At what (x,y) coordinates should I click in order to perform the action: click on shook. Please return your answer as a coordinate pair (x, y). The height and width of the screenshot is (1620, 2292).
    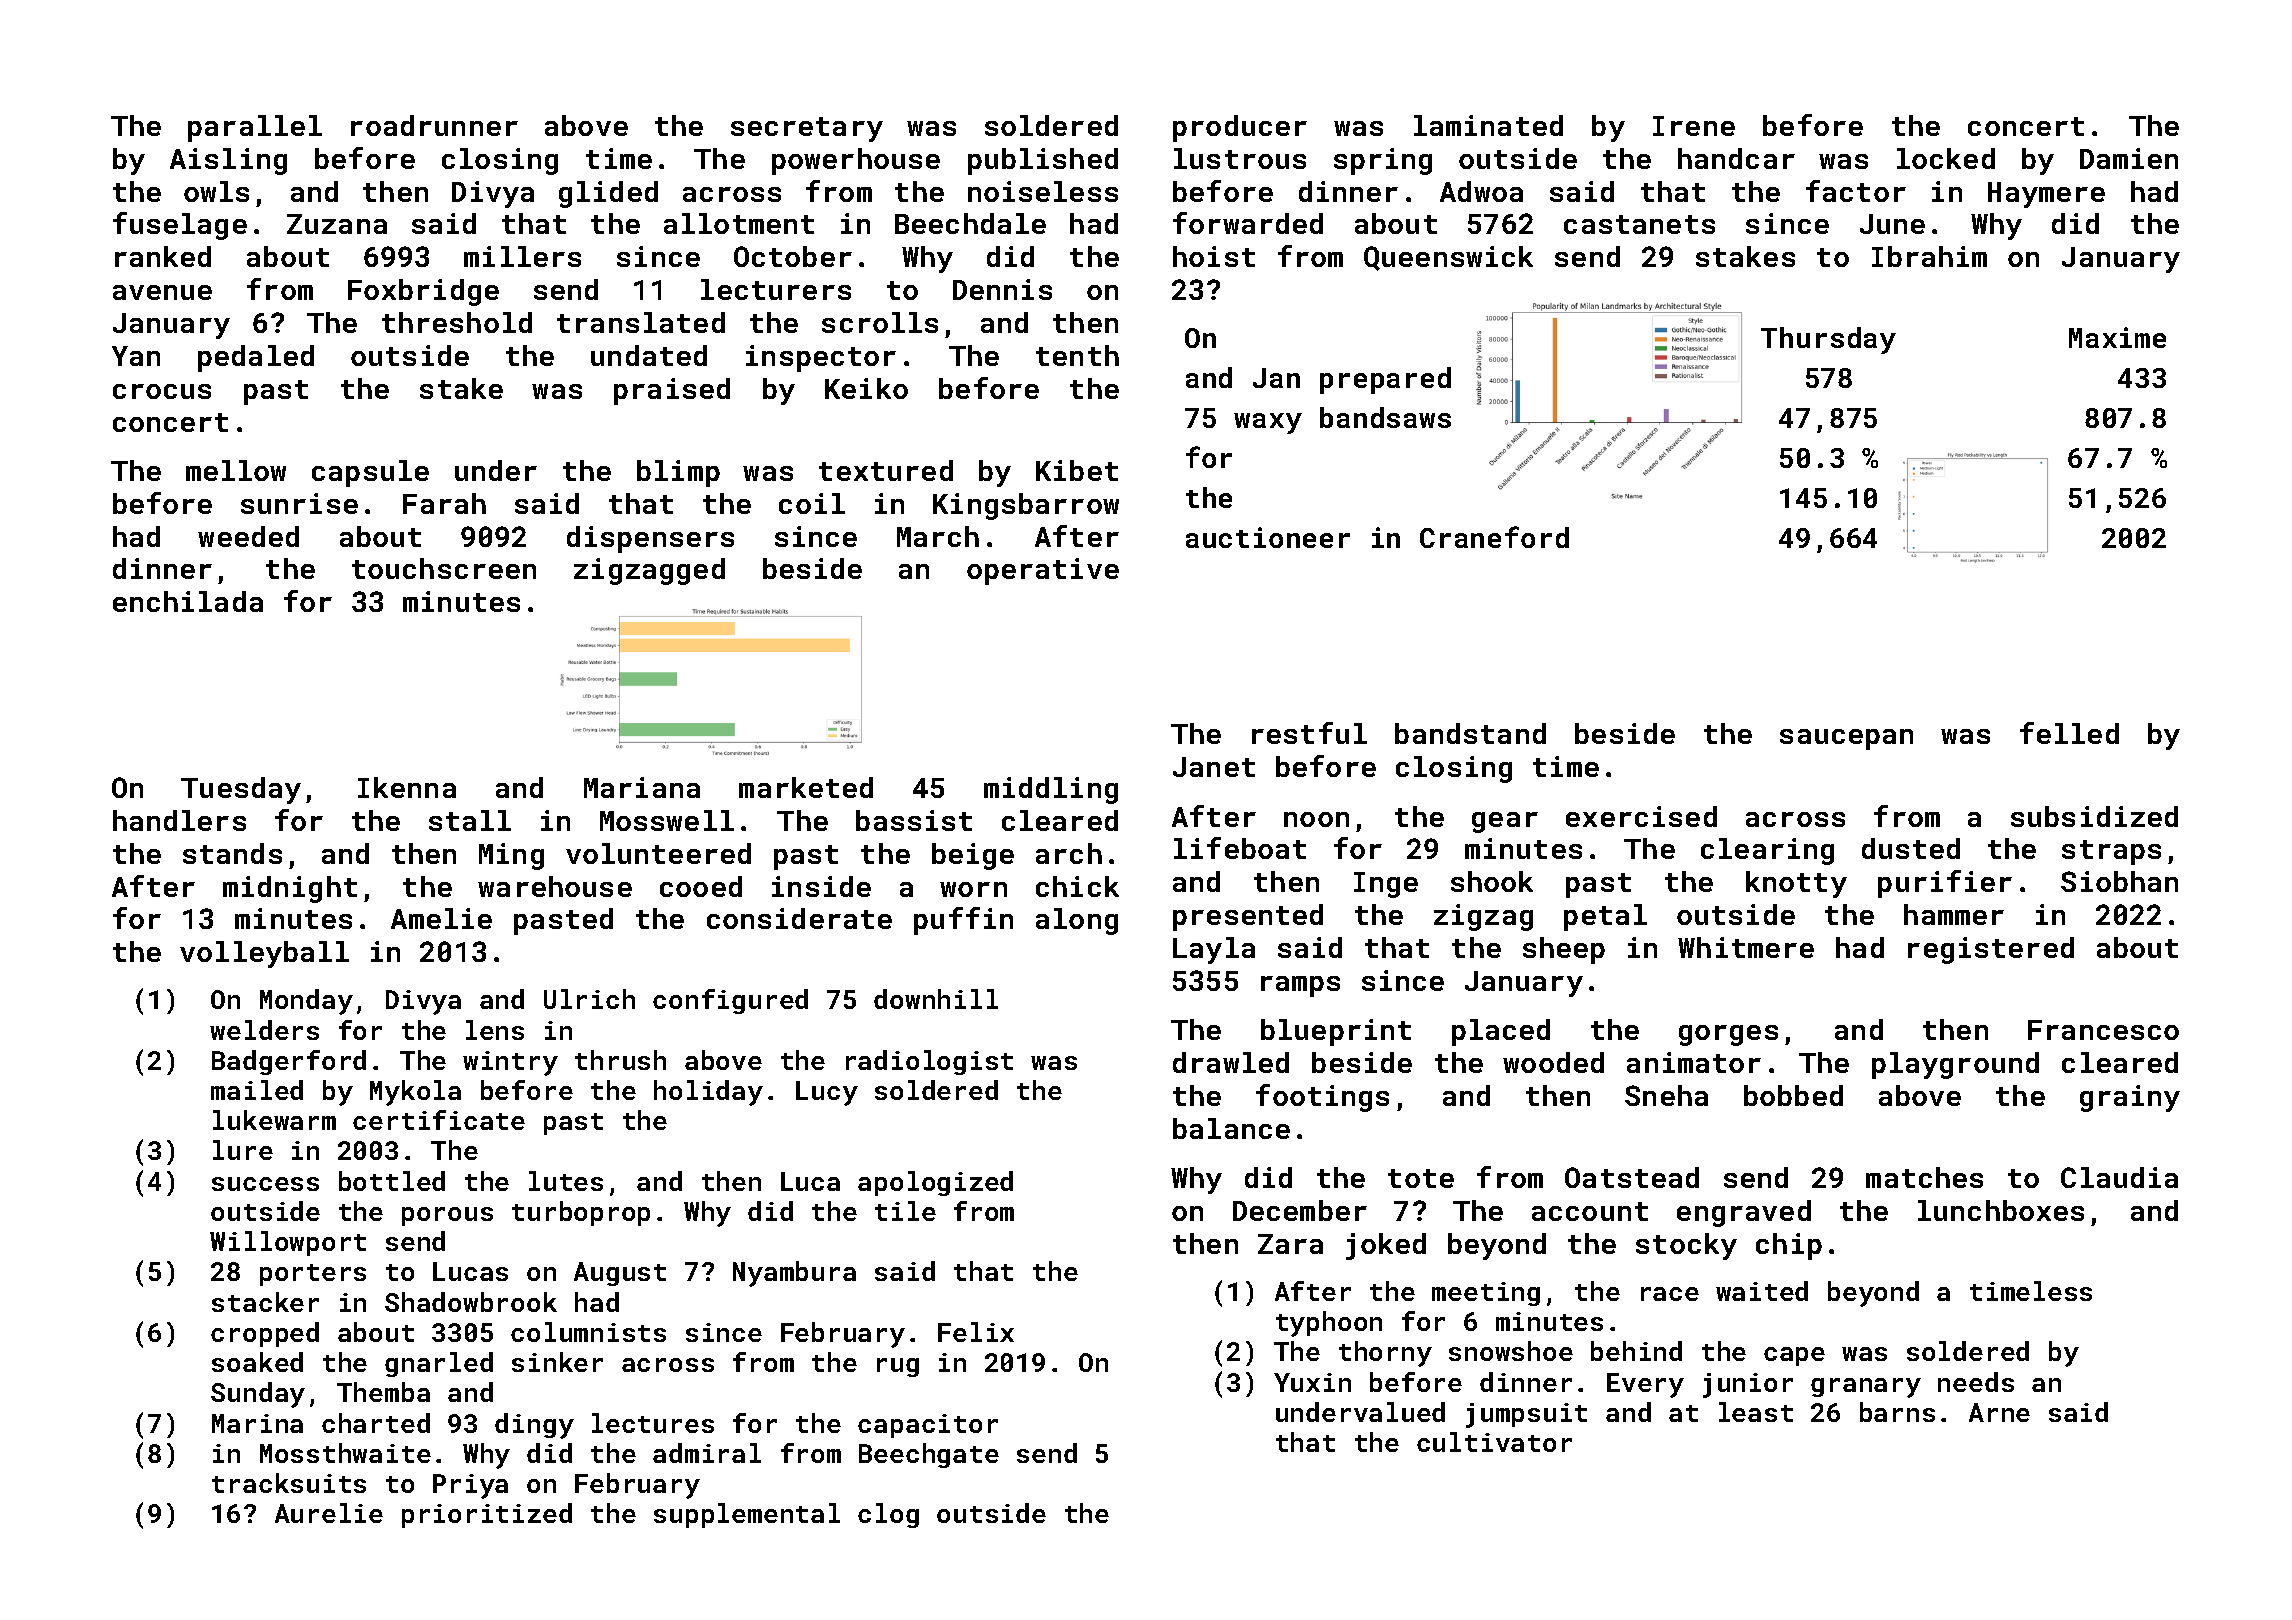
    Looking at the image, I should click on (1492, 881).
